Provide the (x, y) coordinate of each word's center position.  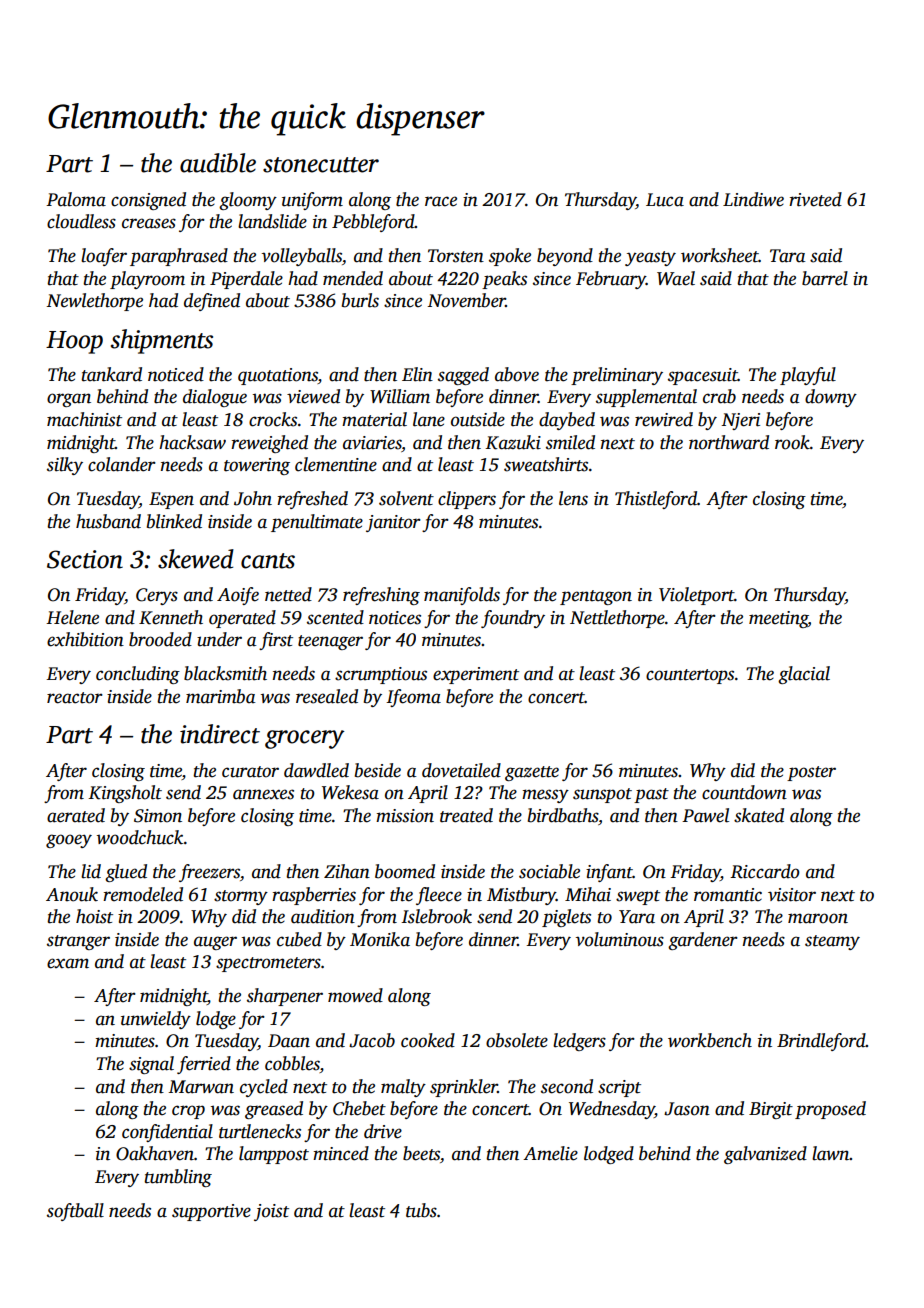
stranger (78, 942)
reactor (75, 698)
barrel (825, 278)
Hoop (74, 342)
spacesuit (703, 376)
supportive (211, 1212)
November (466, 300)
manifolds (462, 596)
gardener (703, 941)
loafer (104, 257)
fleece (439, 896)
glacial (804, 675)
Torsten (456, 256)
